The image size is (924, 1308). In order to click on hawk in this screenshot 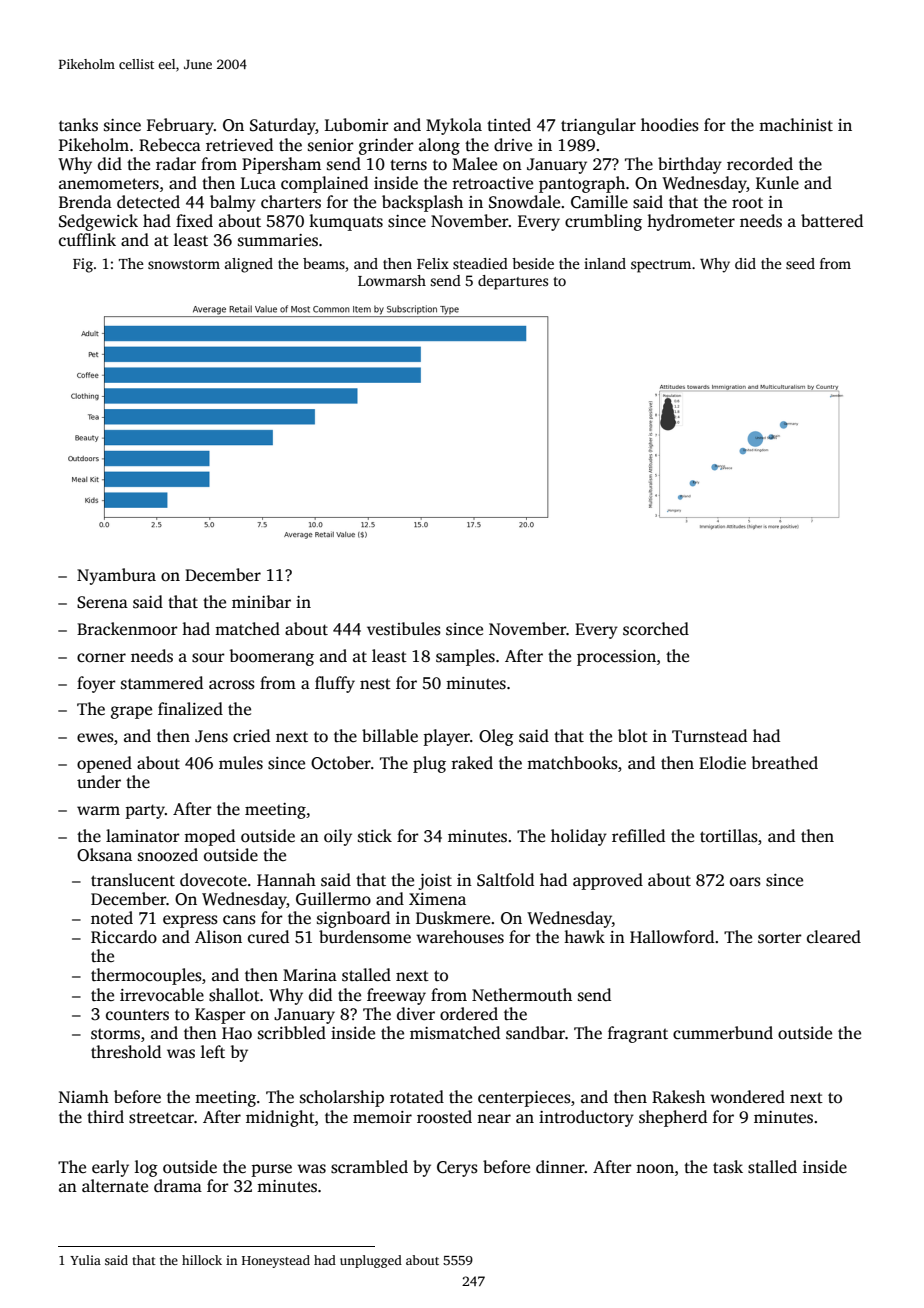, I will do `click(584, 936)`.
